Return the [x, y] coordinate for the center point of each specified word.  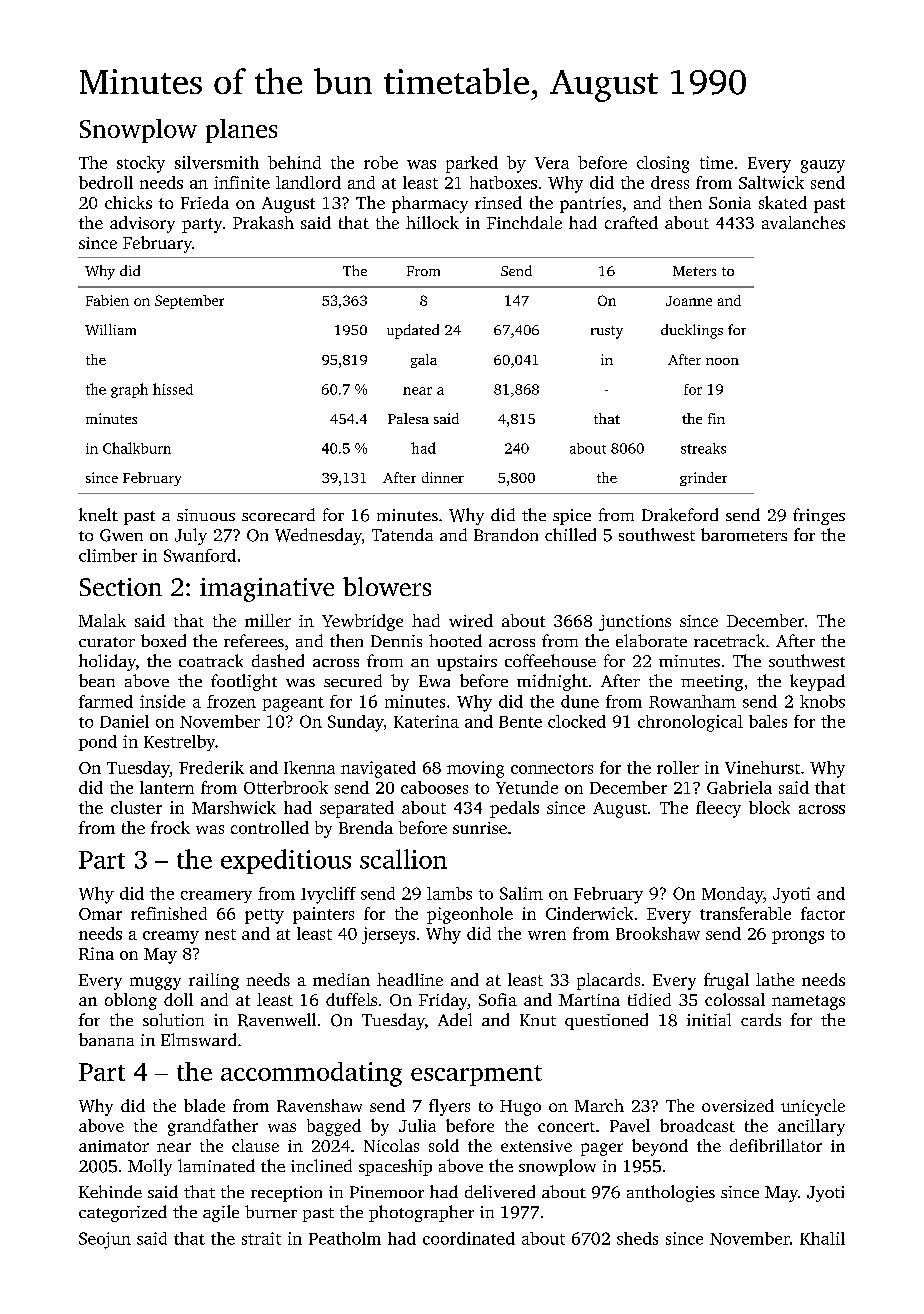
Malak [102, 620]
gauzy [823, 166]
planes [241, 131]
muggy [155, 983]
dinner [443, 477]
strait [261, 1238]
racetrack [729, 640]
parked [472, 164]
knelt [98, 514]
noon [722, 361]
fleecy [718, 809]
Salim [521, 893]
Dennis [396, 641]
